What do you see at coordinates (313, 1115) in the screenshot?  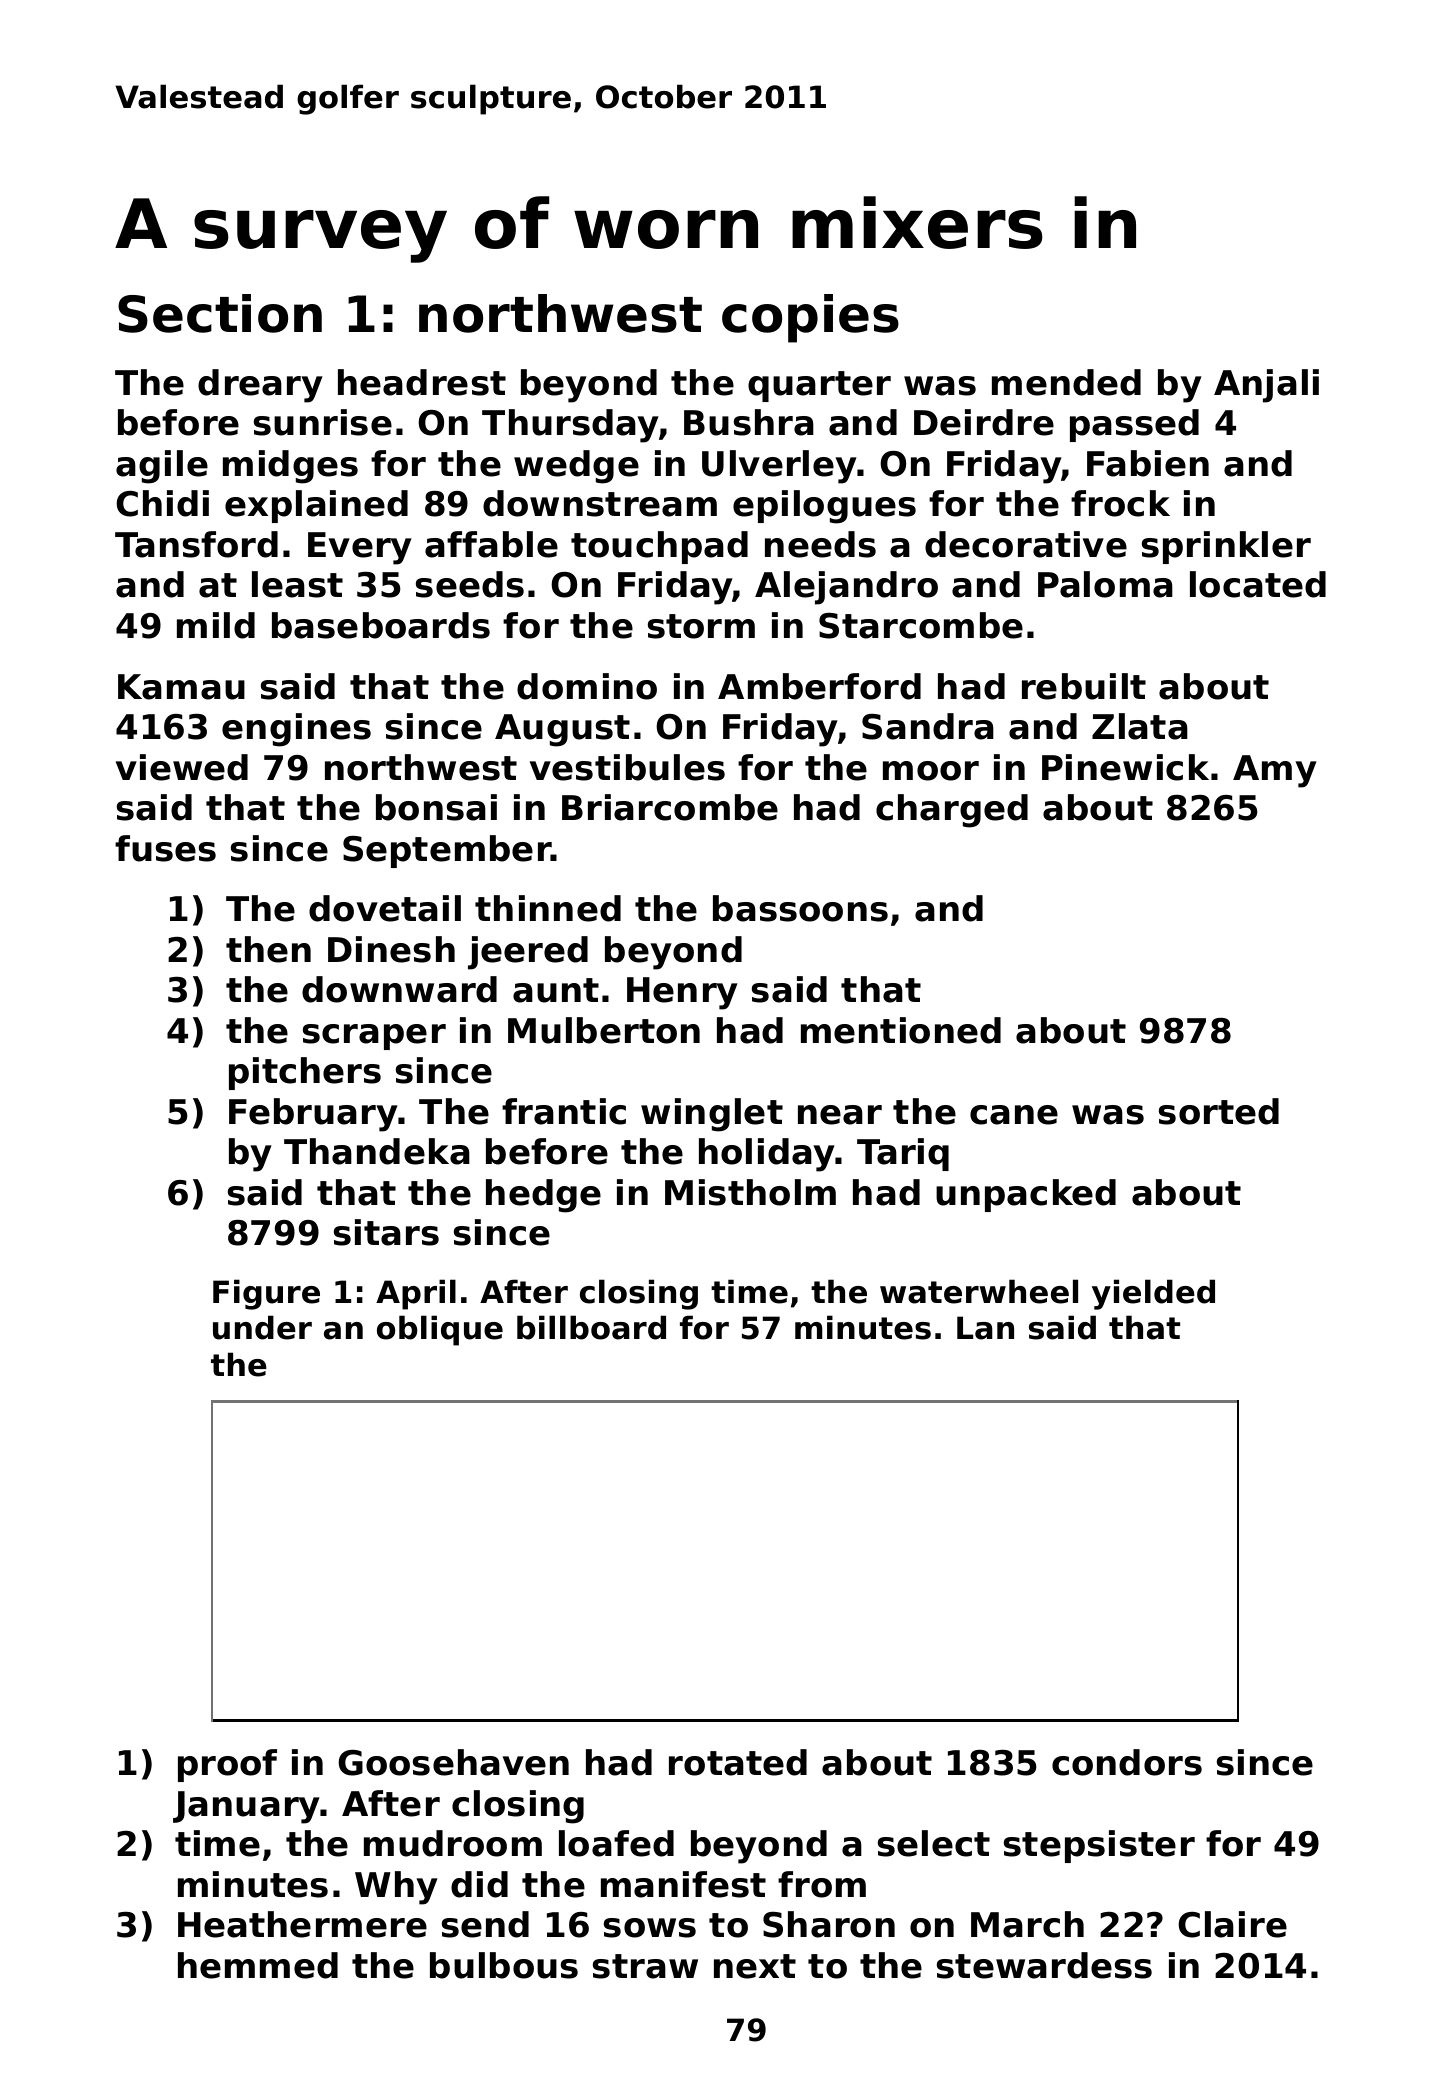 I see `February` at bounding box center [313, 1115].
